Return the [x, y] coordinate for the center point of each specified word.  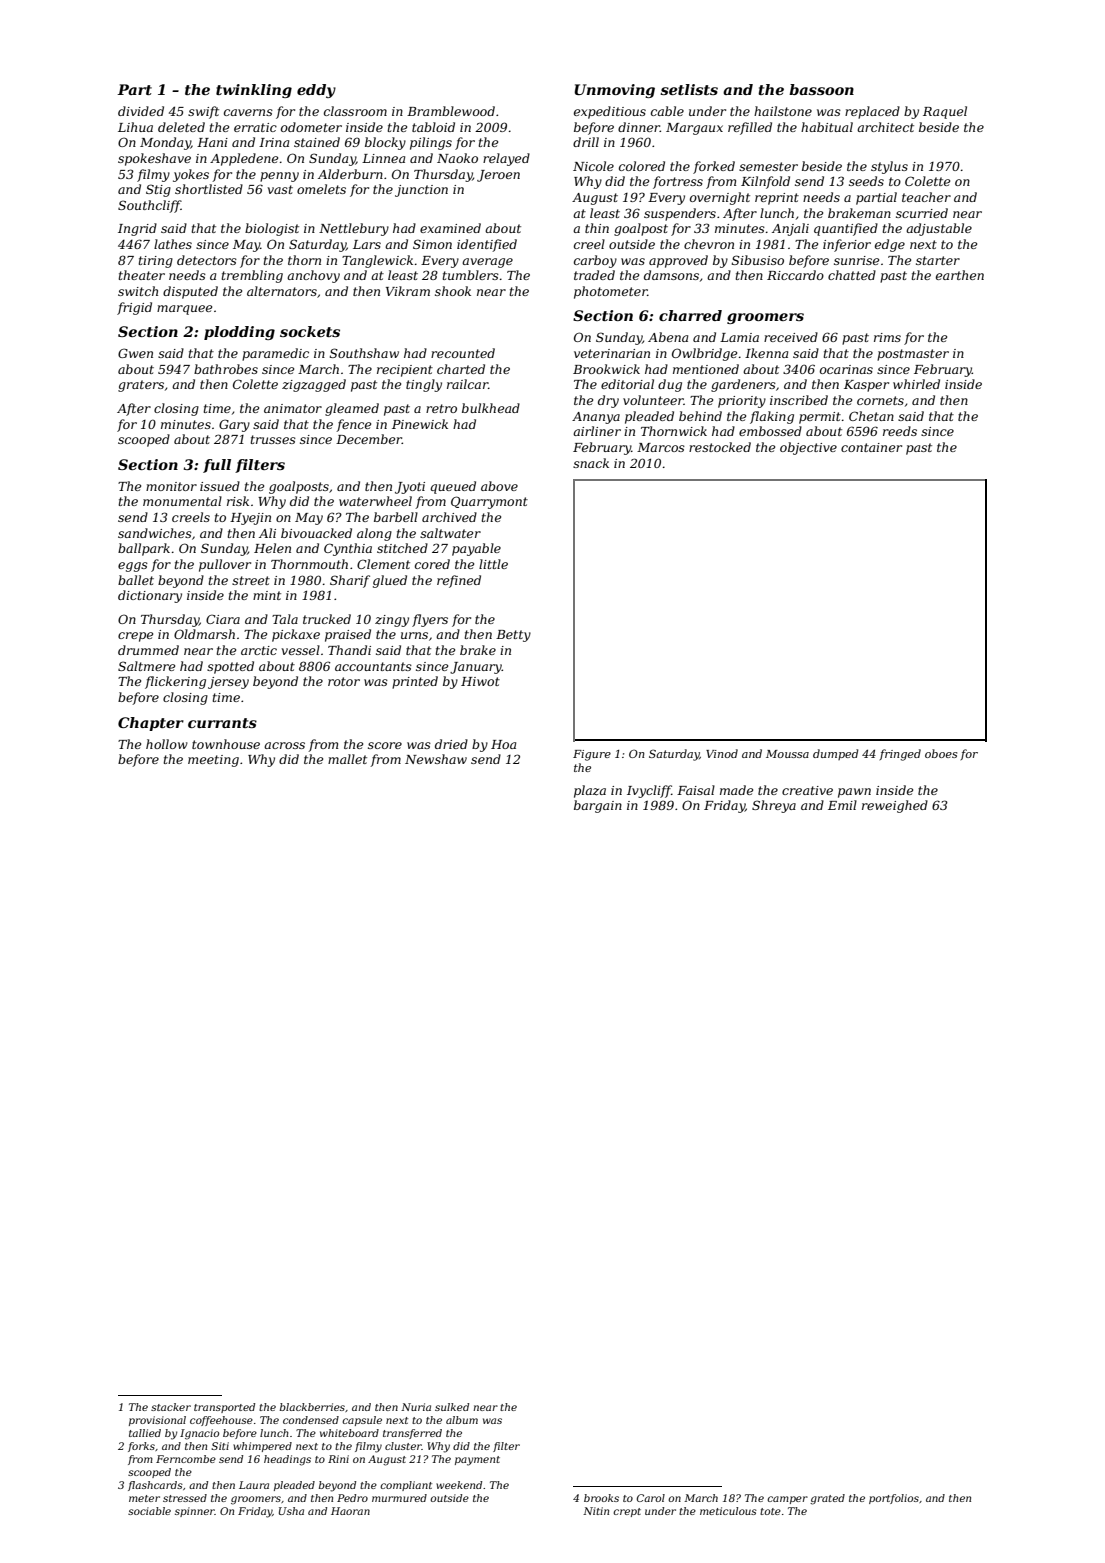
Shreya [774, 806]
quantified [846, 229]
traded [594, 275]
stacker [171, 1407]
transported [224, 1408]
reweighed [895, 806]
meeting [213, 761]
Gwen [135, 353]
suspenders [680, 214]
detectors [207, 260]
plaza [590, 791]
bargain [598, 806]
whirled [916, 384]
